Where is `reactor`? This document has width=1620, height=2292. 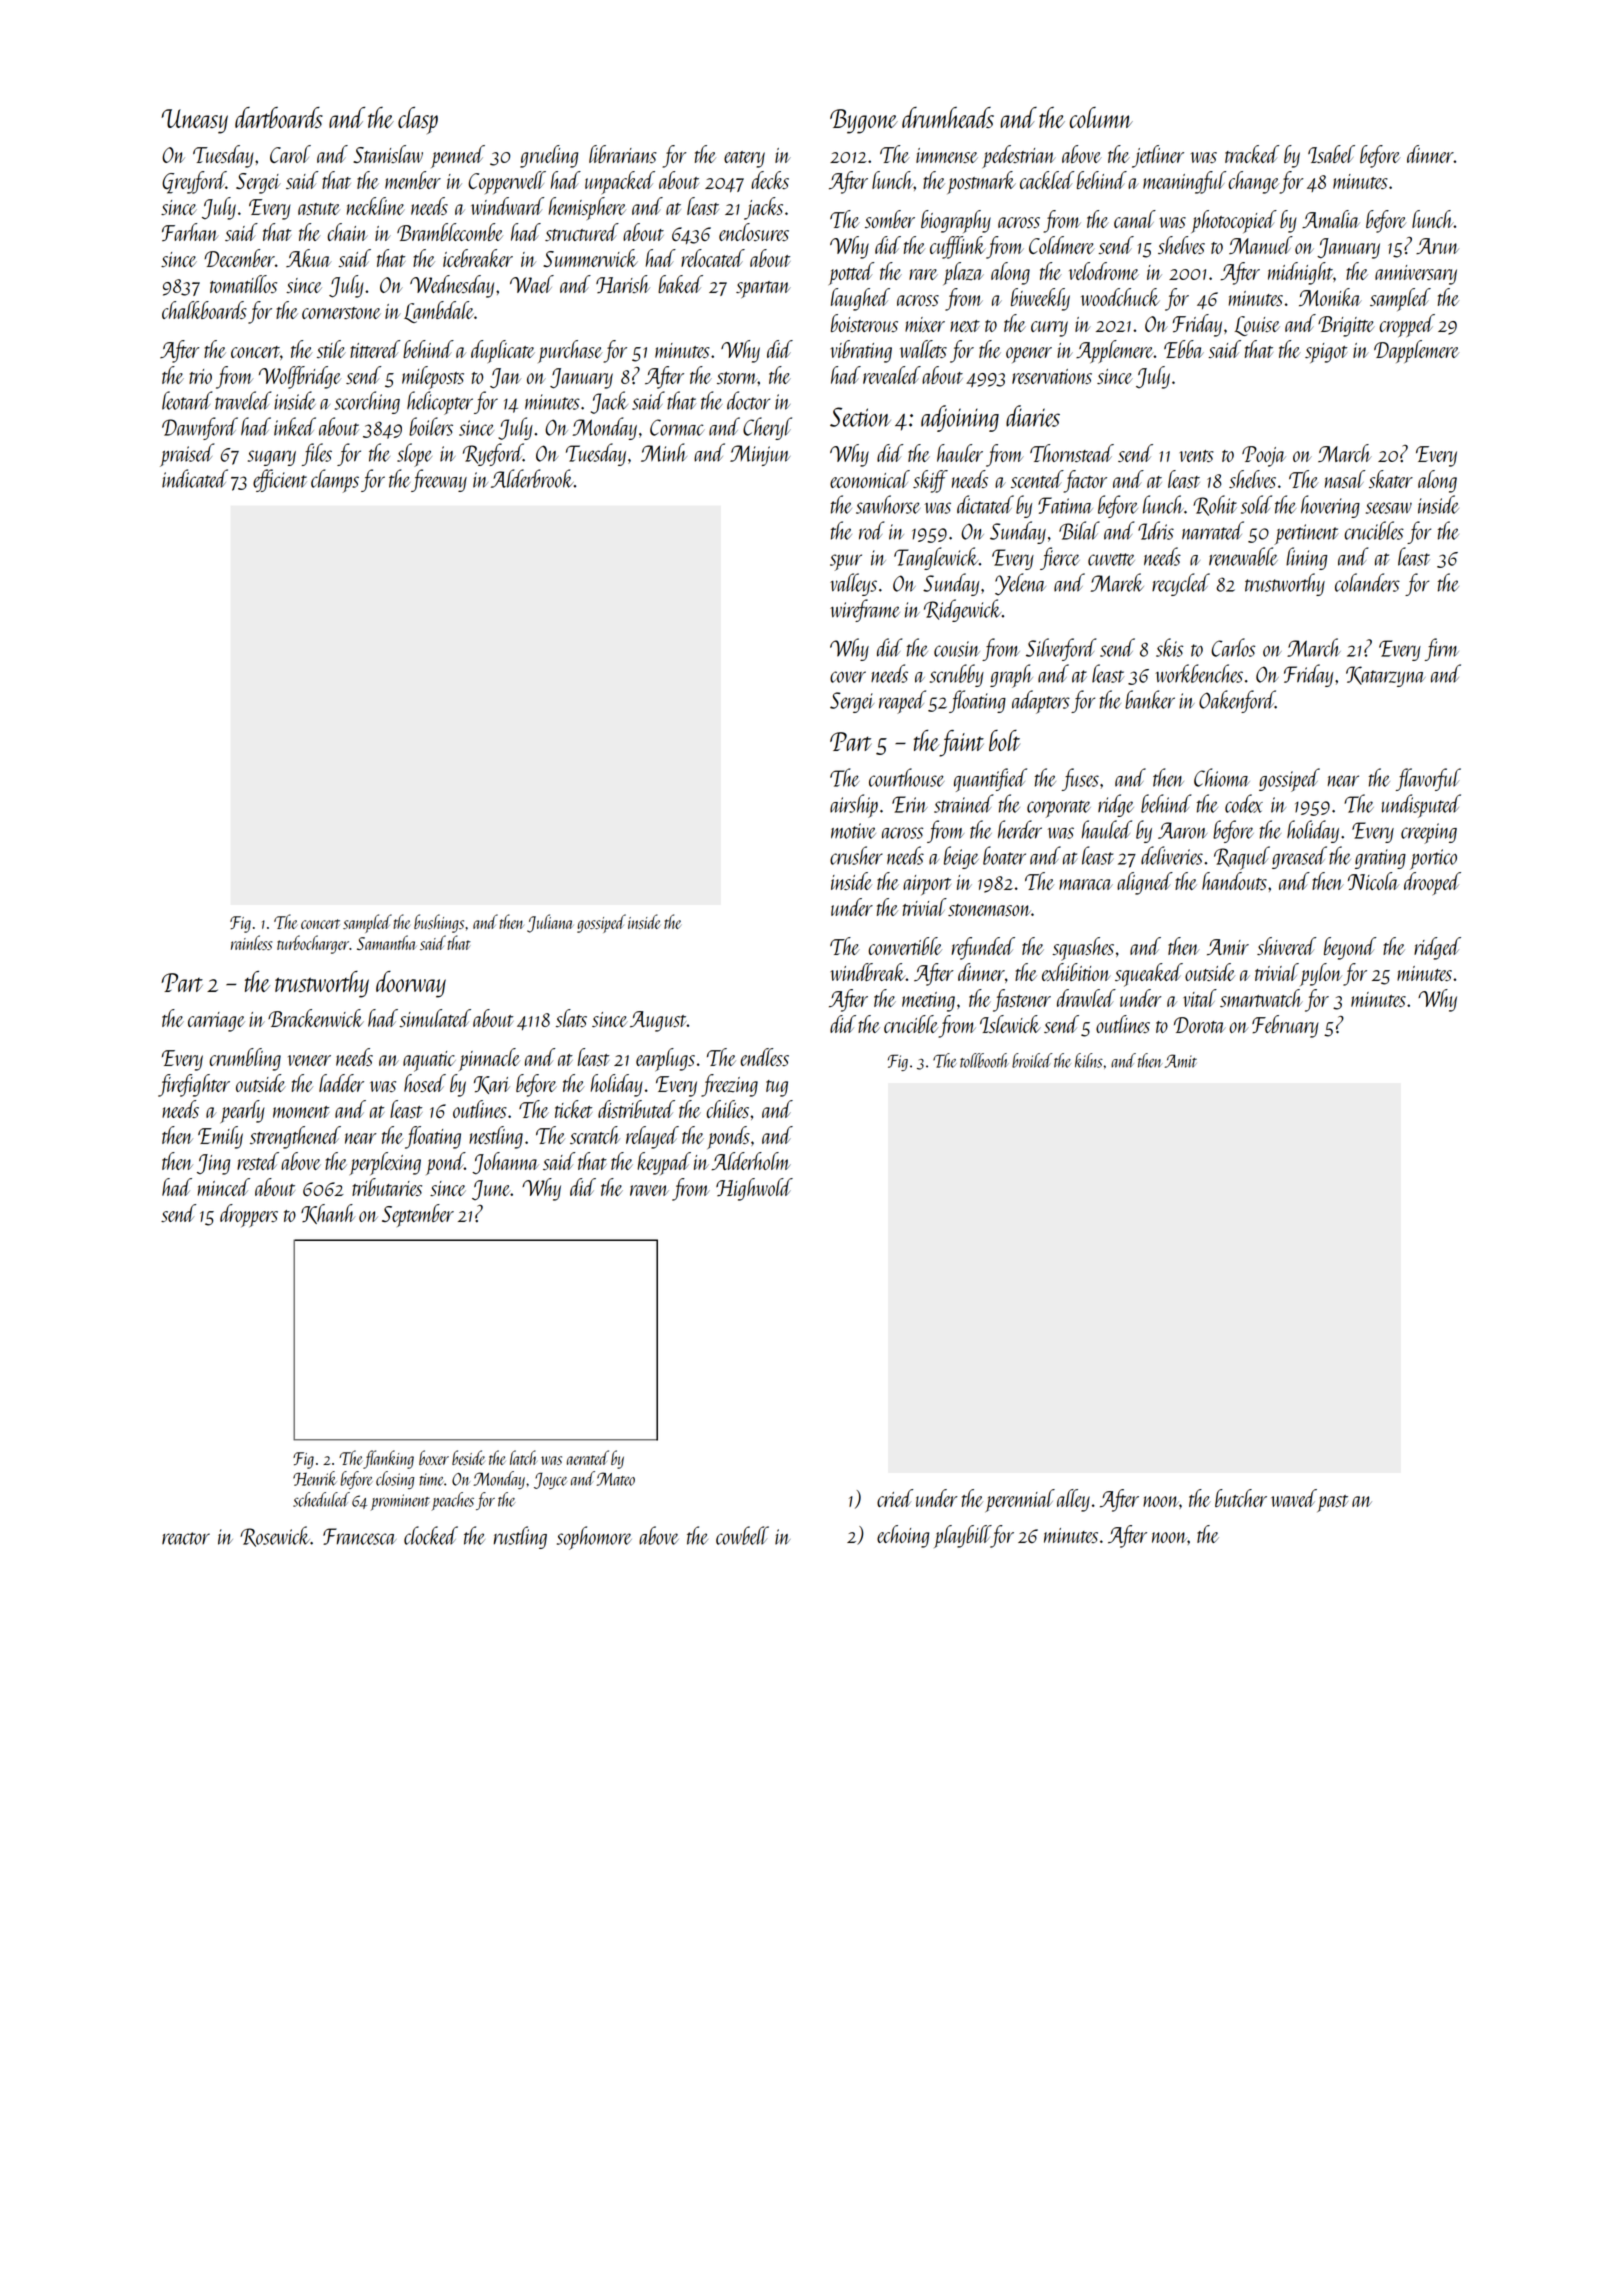 reactor is located at coordinates (186, 1538).
